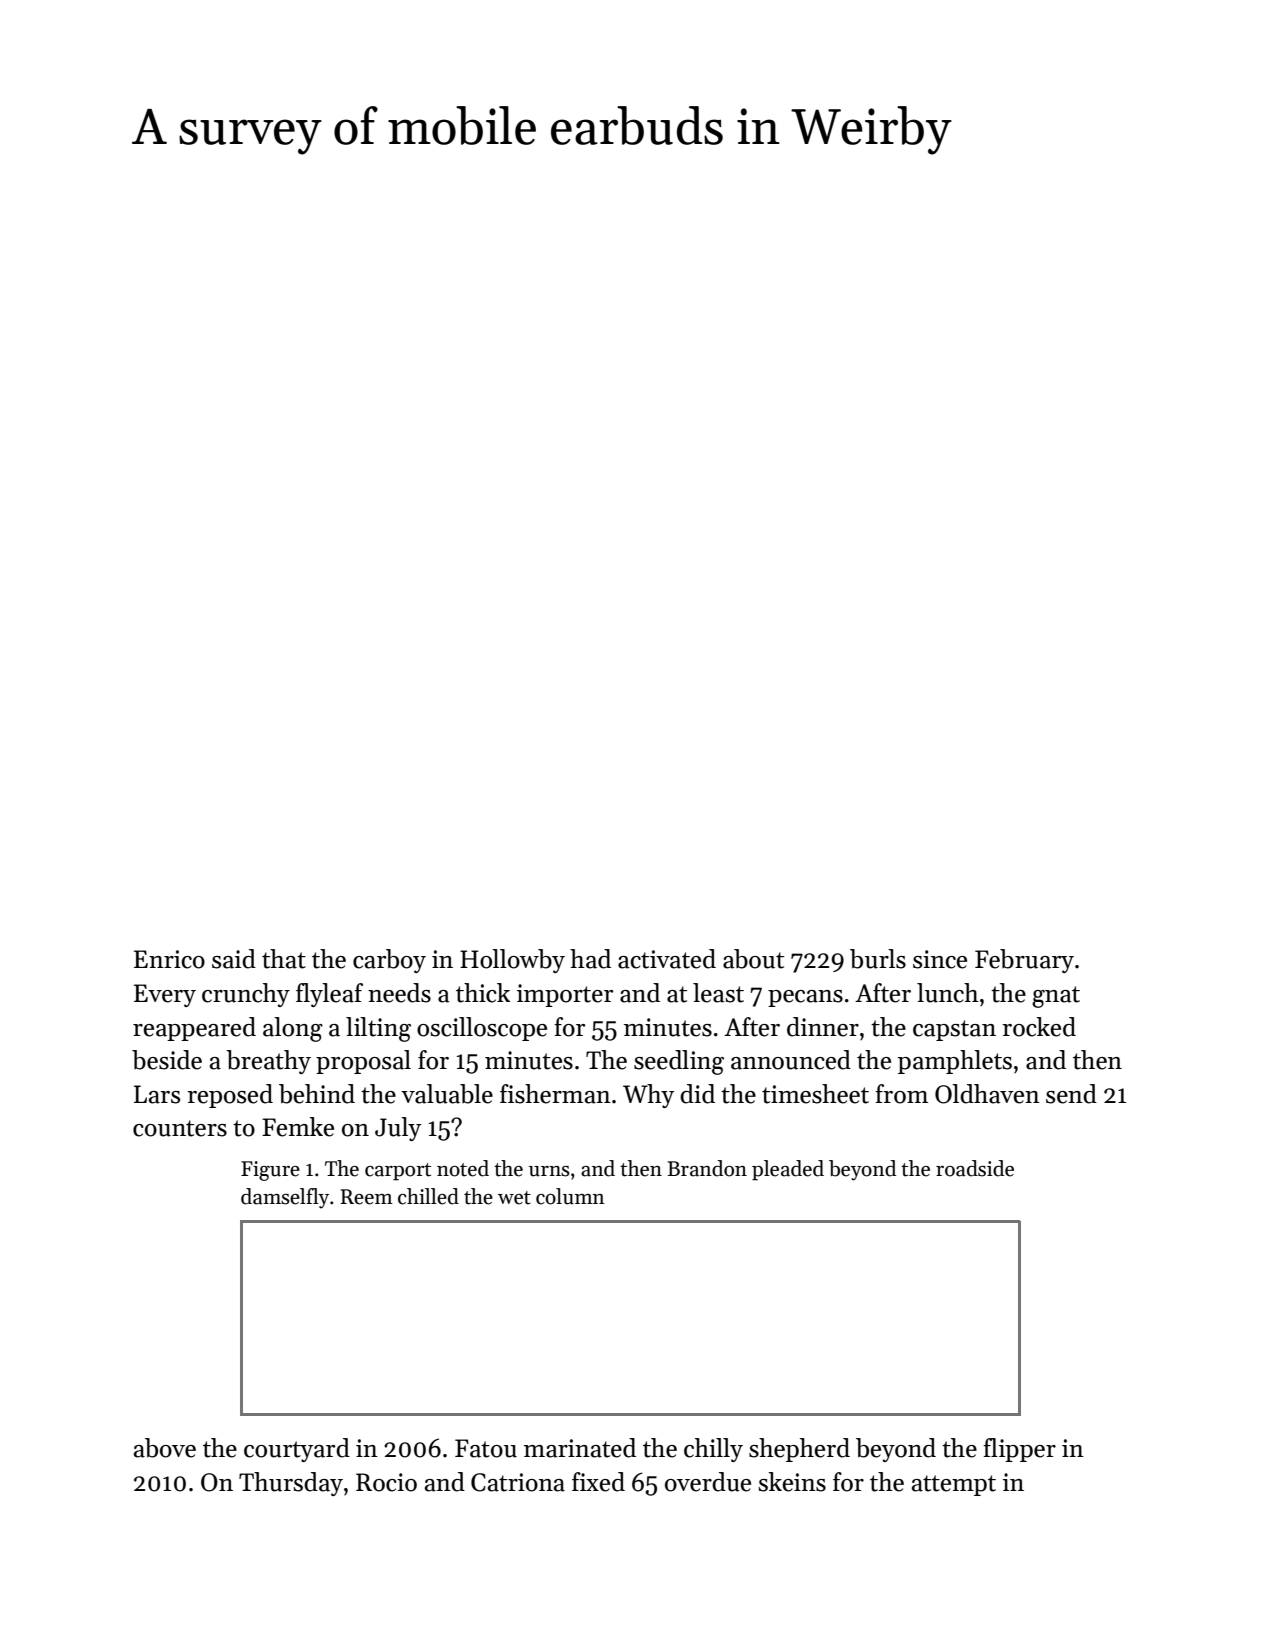 This screenshot has width=1261, height=1632. I want to click on seedling, so click(679, 1062).
